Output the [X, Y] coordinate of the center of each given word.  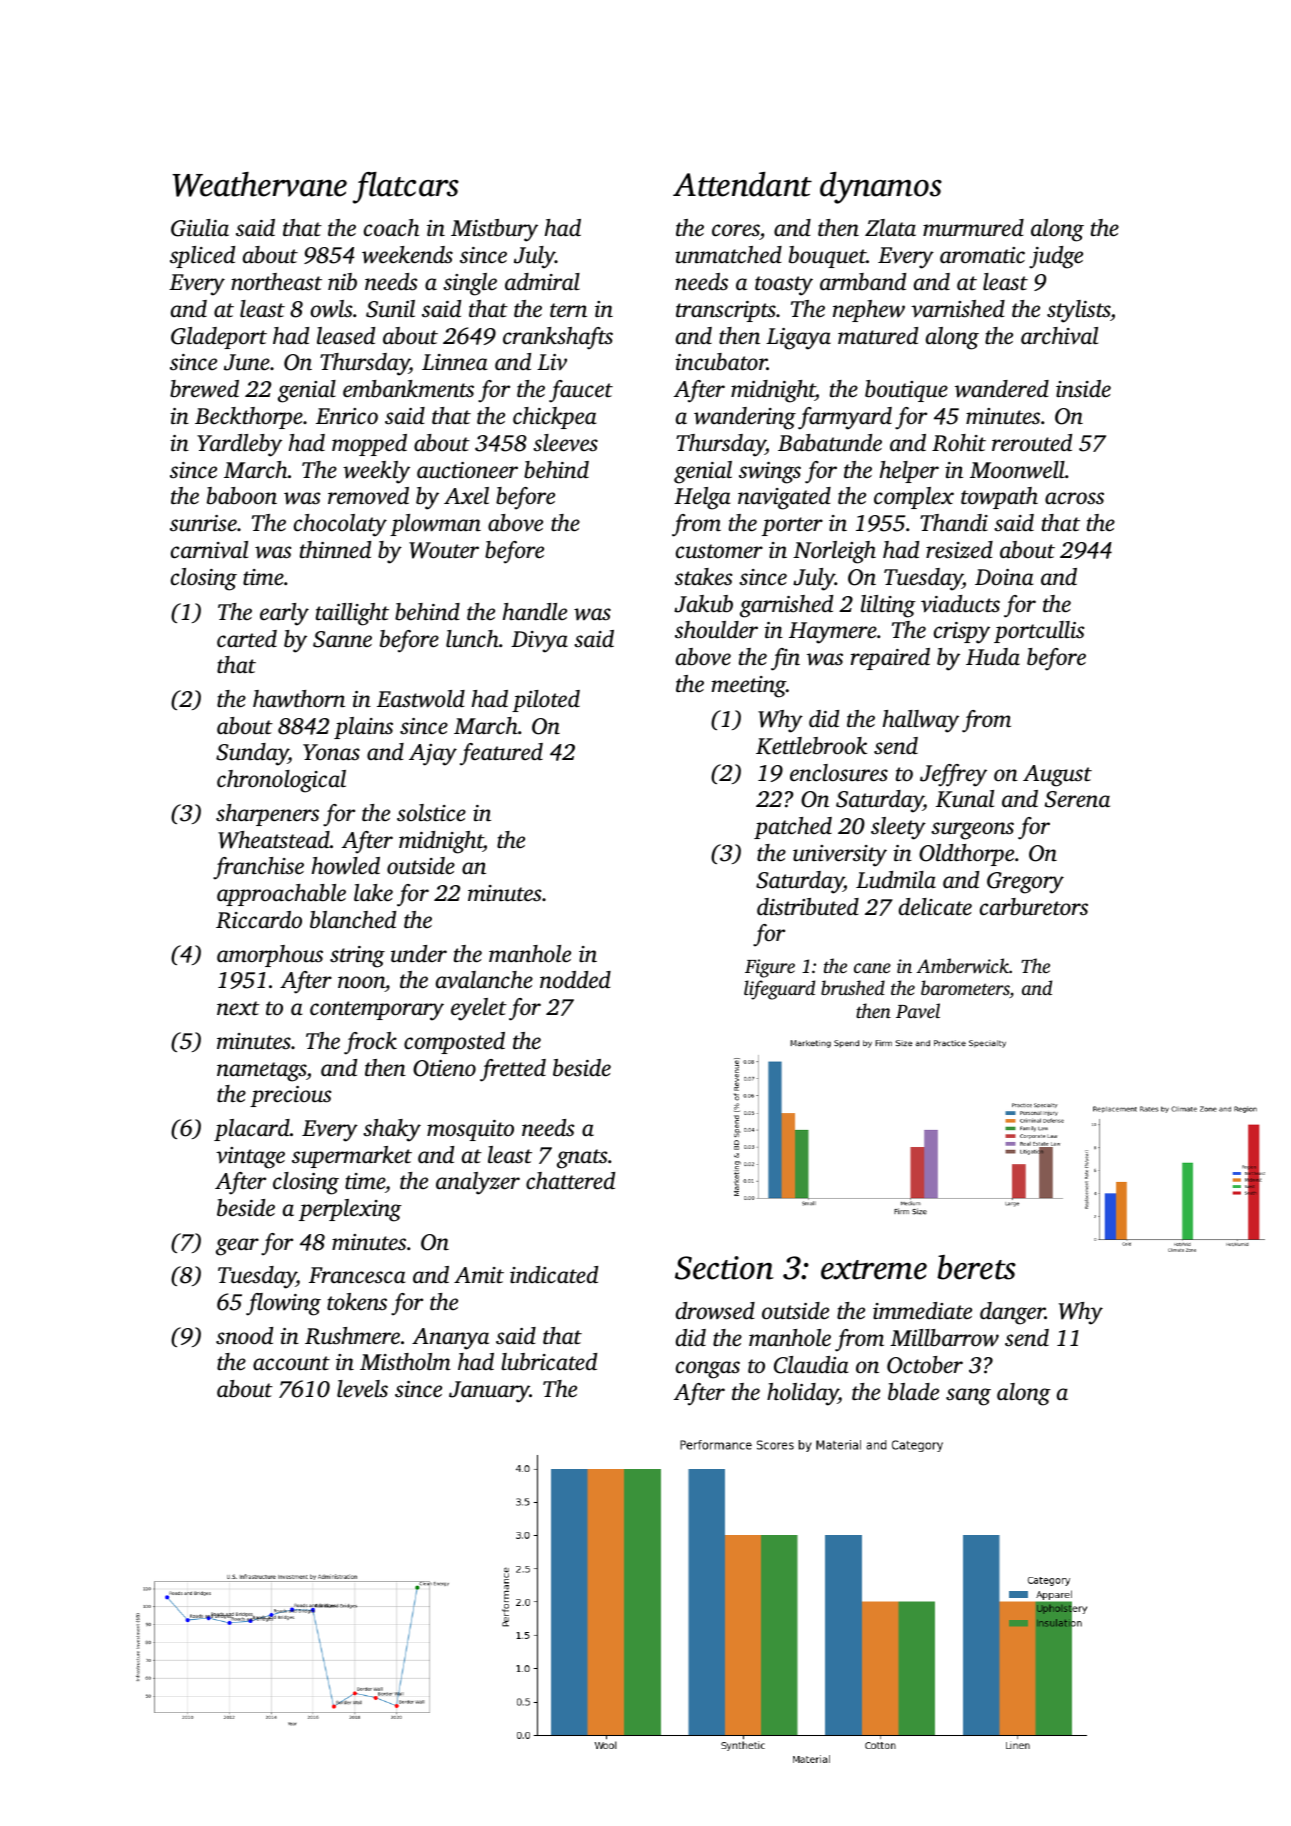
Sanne [342, 639]
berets [976, 1267]
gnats [582, 1159]
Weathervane [259, 184]
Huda [993, 656]
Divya [539, 642]
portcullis [1039, 632]
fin [785, 659]
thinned [335, 550]
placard [252, 1130]
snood [244, 1336]
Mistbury [494, 230]
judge [1056, 257]
